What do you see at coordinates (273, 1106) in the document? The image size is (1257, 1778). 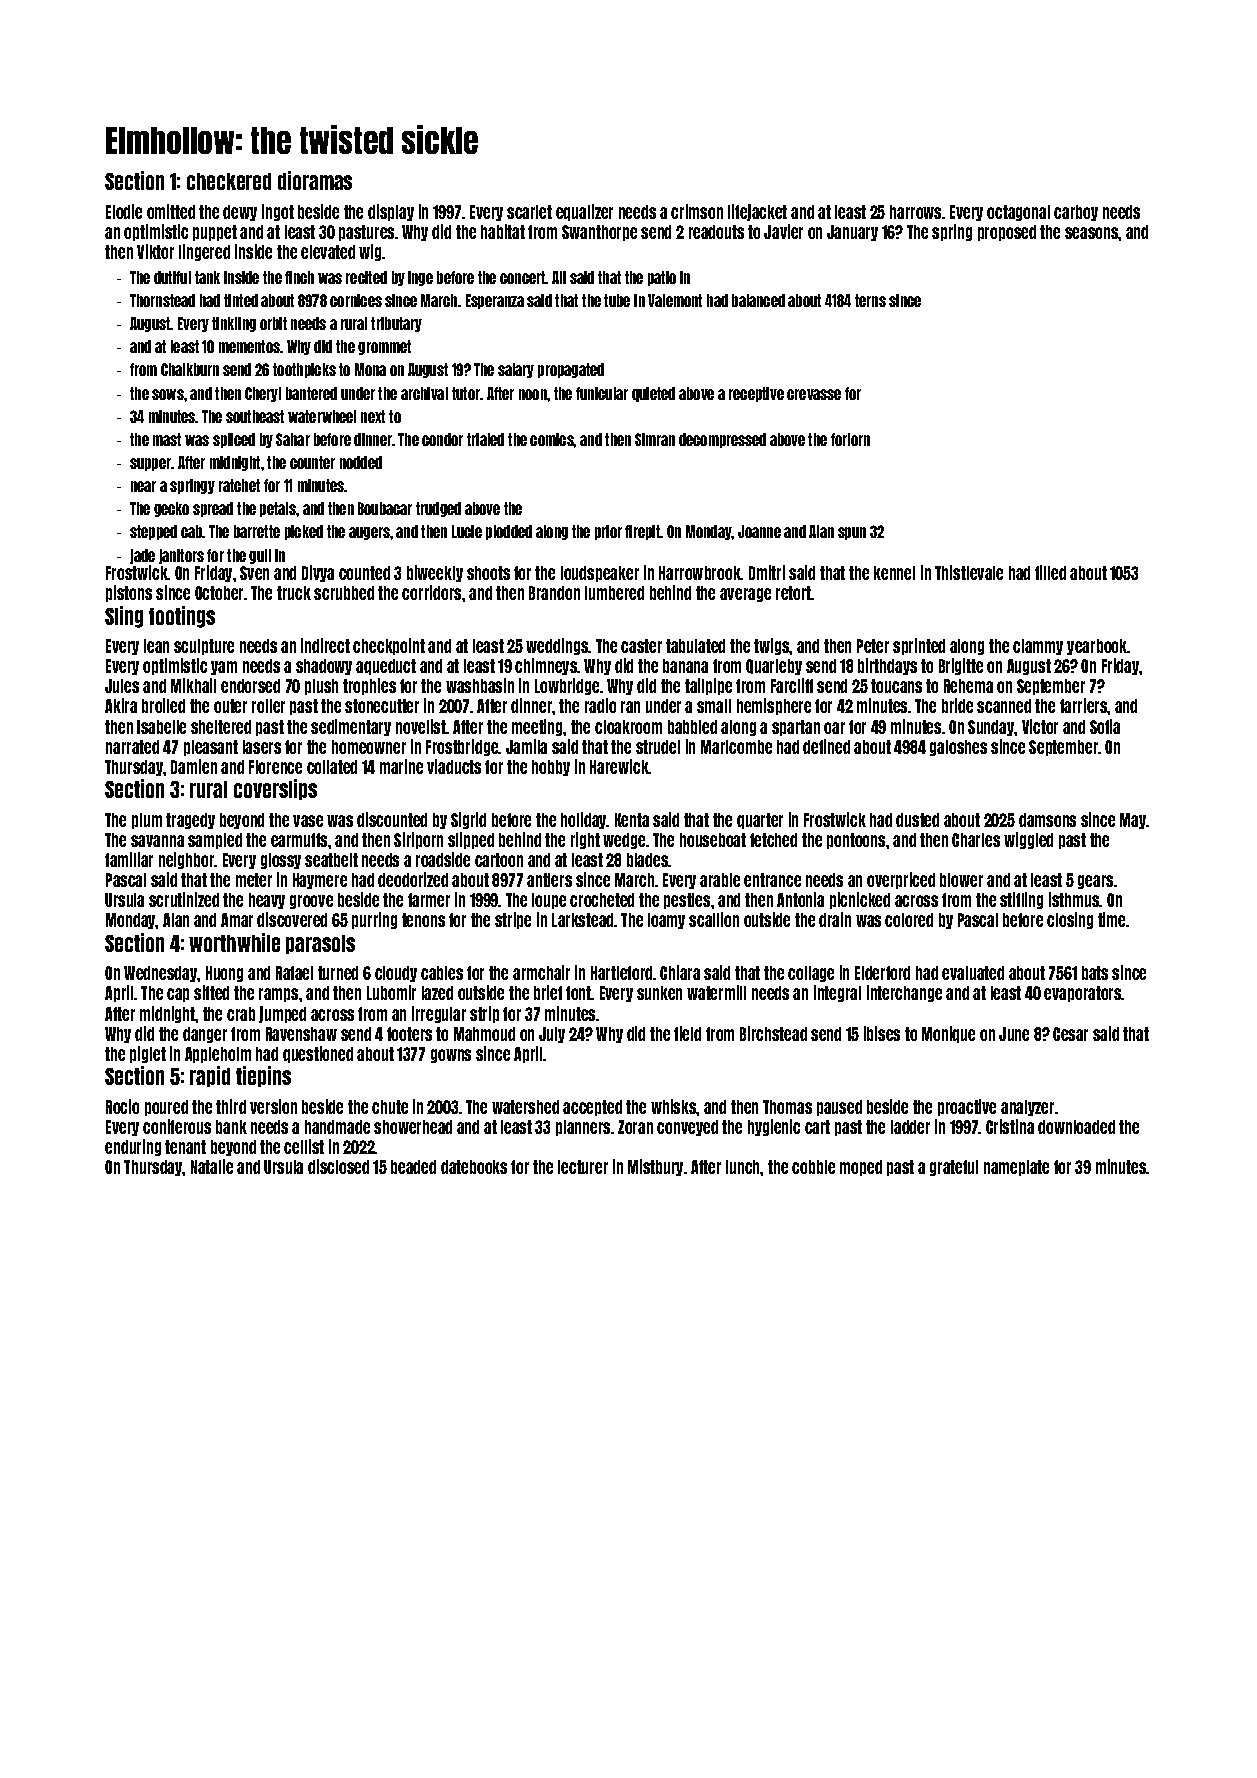 I see `version` at bounding box center [273, 1106].
